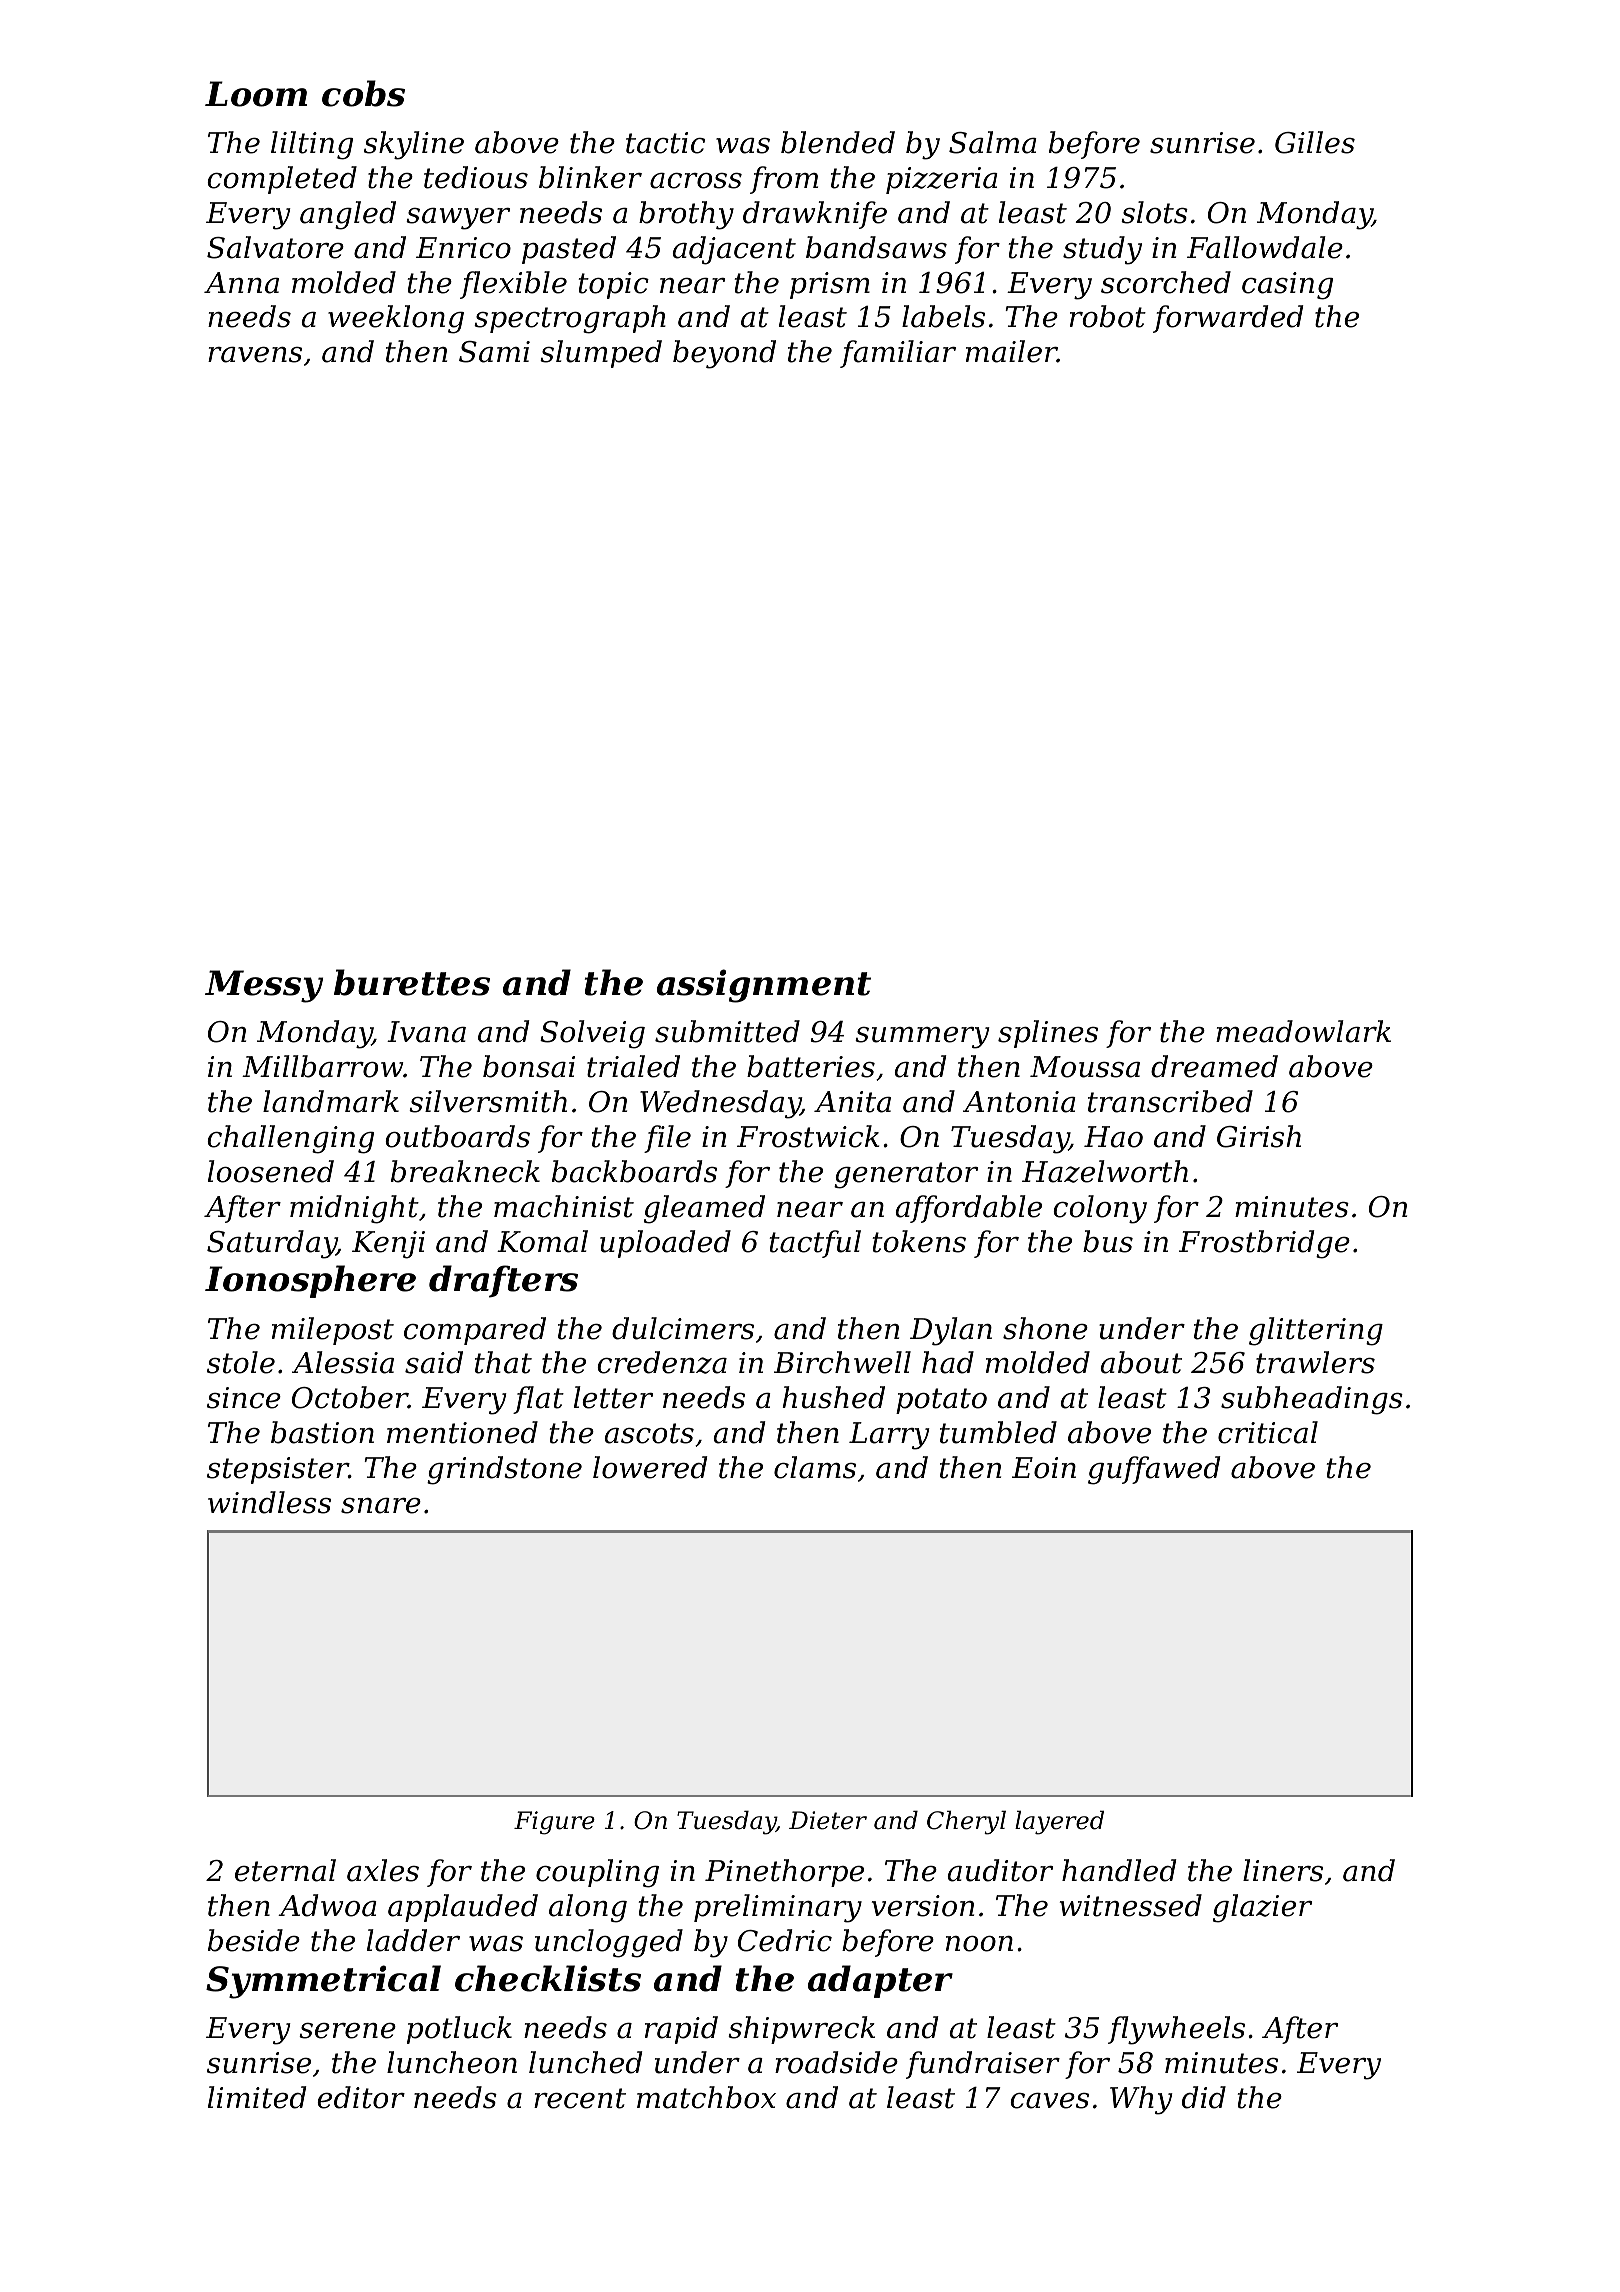  What do you see at coordinates (1228, 319) in the screenshot?
I see `forwarded` at bounding box center [1228, 319].
